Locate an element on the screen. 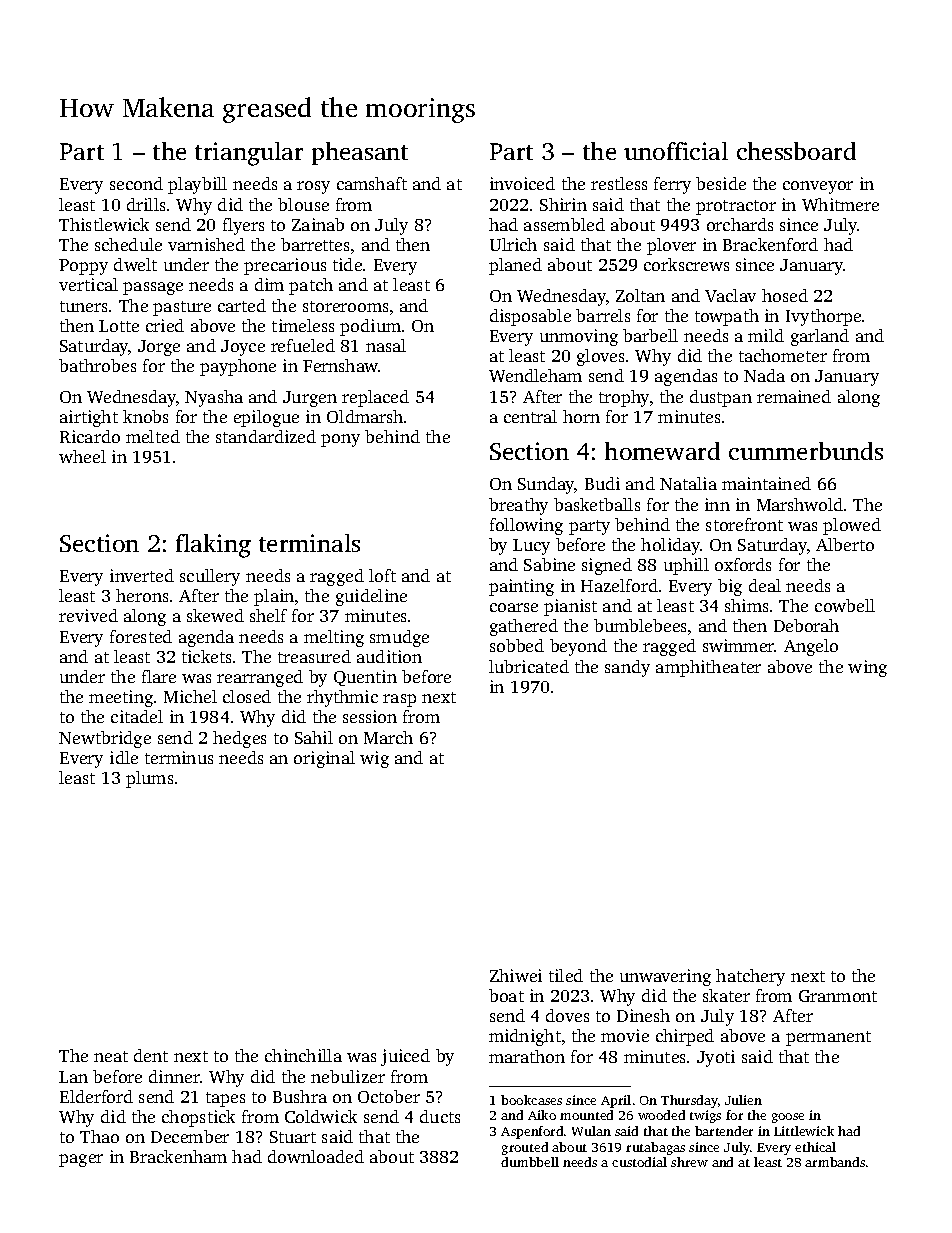 The image size is (952, 1233). juiced is located at coordinates (405, 1057).
